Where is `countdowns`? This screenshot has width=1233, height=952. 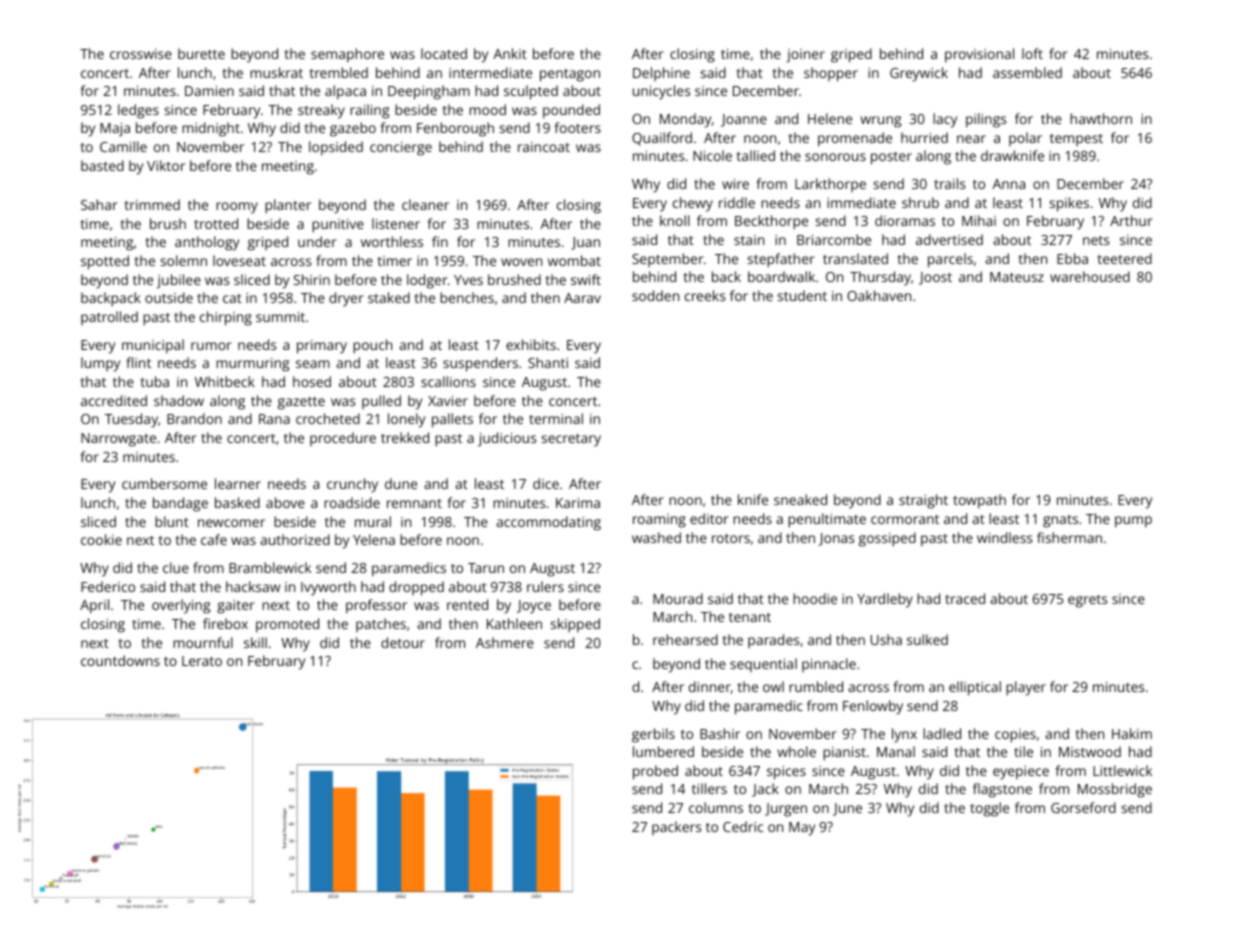
countdowns is located at coordinates (120, 660).
